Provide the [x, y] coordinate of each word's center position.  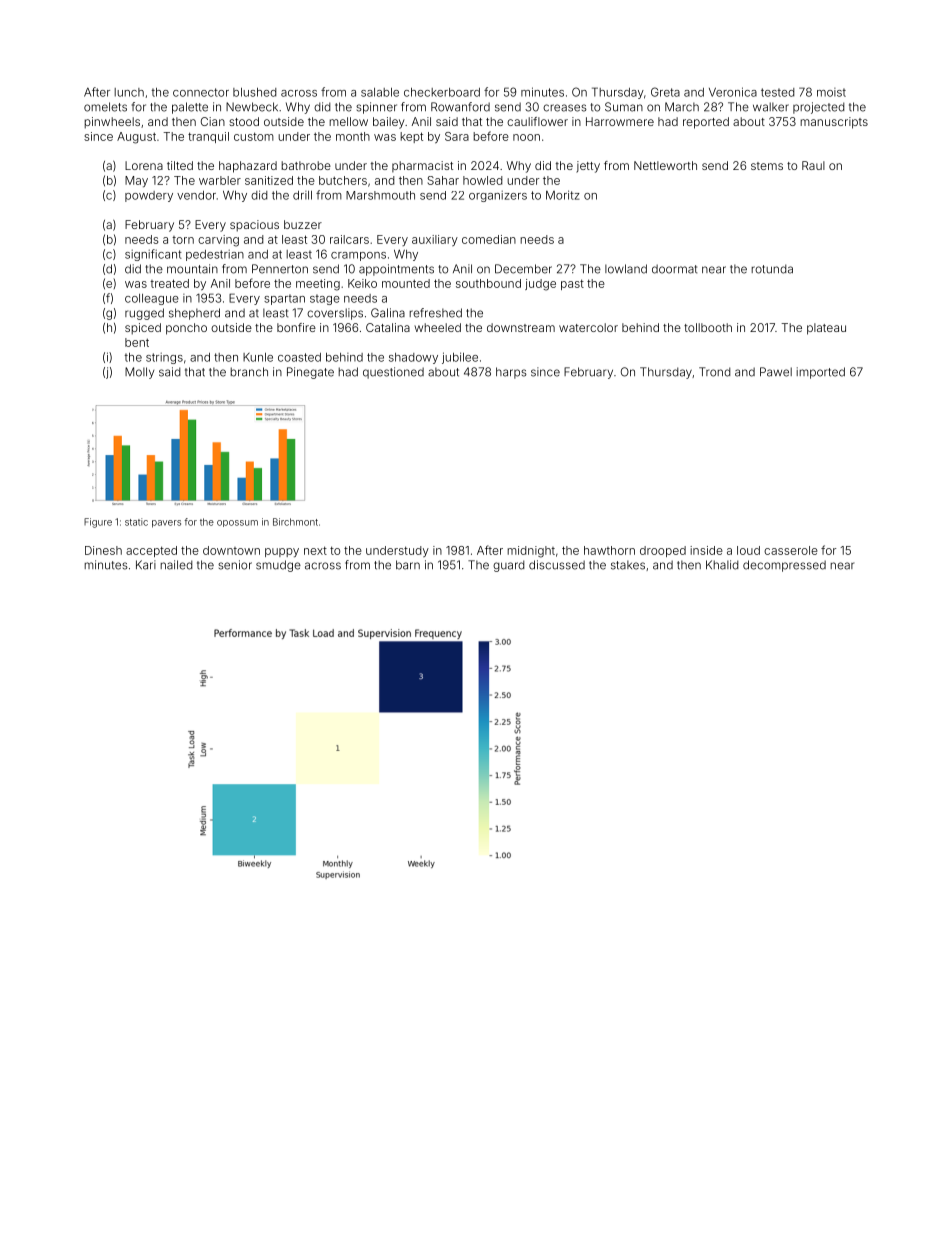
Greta [665, 92]
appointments [396, 270]
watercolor [588, 327]
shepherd [194, 314]
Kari [146, 565]
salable [380, 92]
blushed [255, 92]
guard [509, 566]
